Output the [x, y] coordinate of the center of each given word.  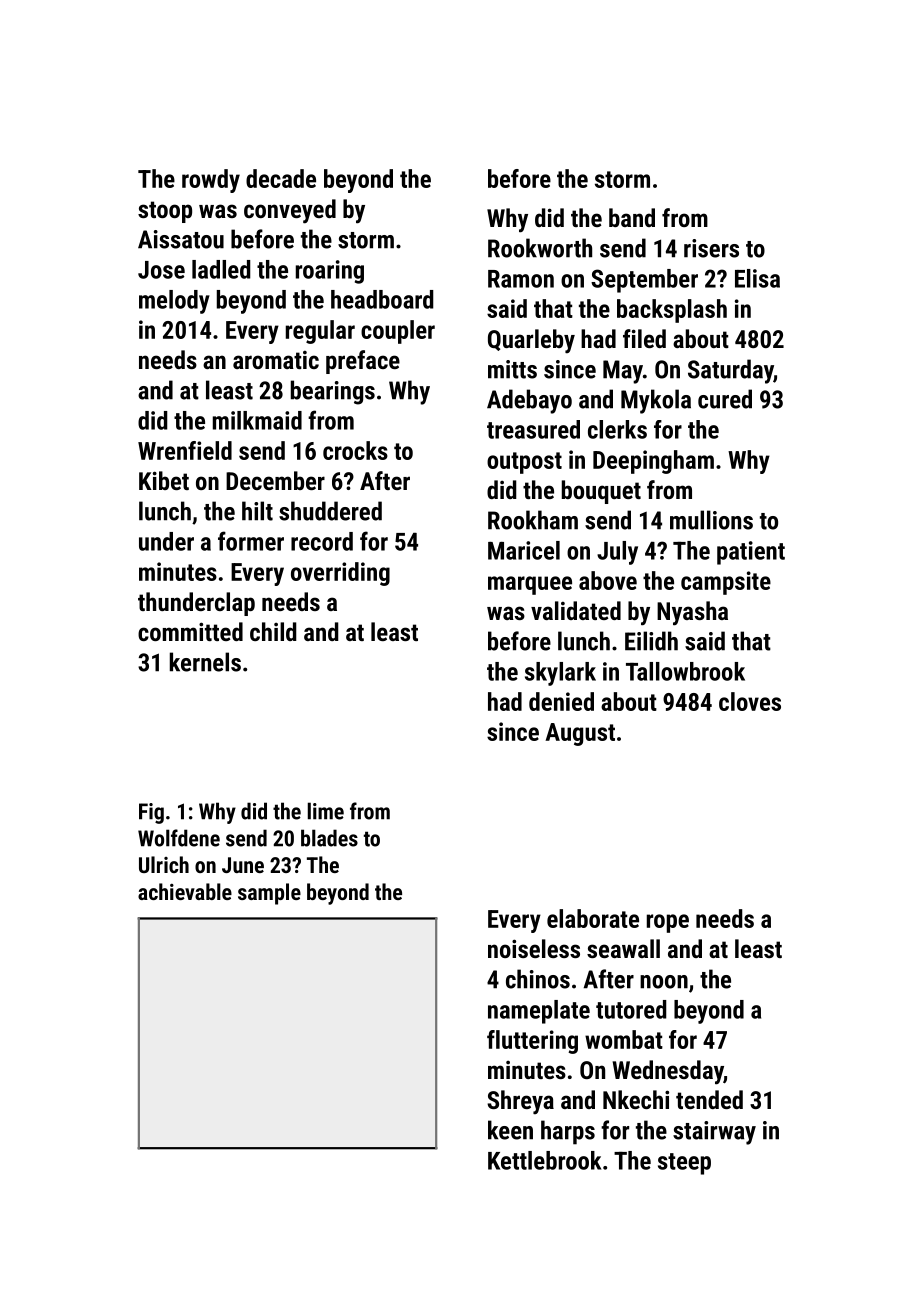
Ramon [521, 279]
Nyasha [692, 613]
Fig [151, 813]
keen [510, 1130]
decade [281, 178]
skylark [560, 674]
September [644, 281]
